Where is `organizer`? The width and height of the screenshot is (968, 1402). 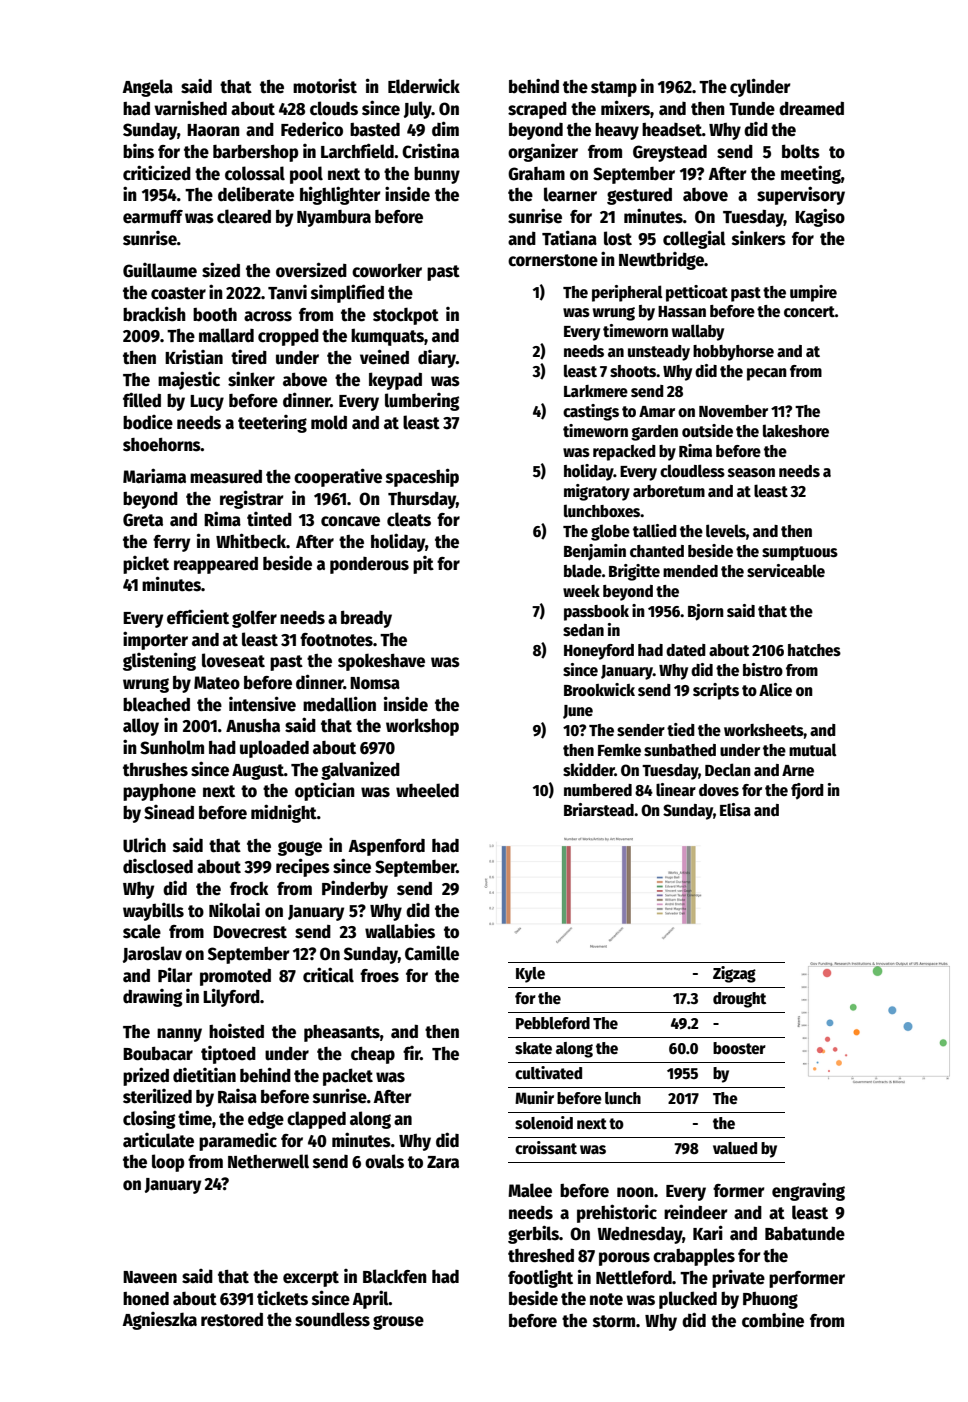
organizer is located at coordinates (543, 153).
